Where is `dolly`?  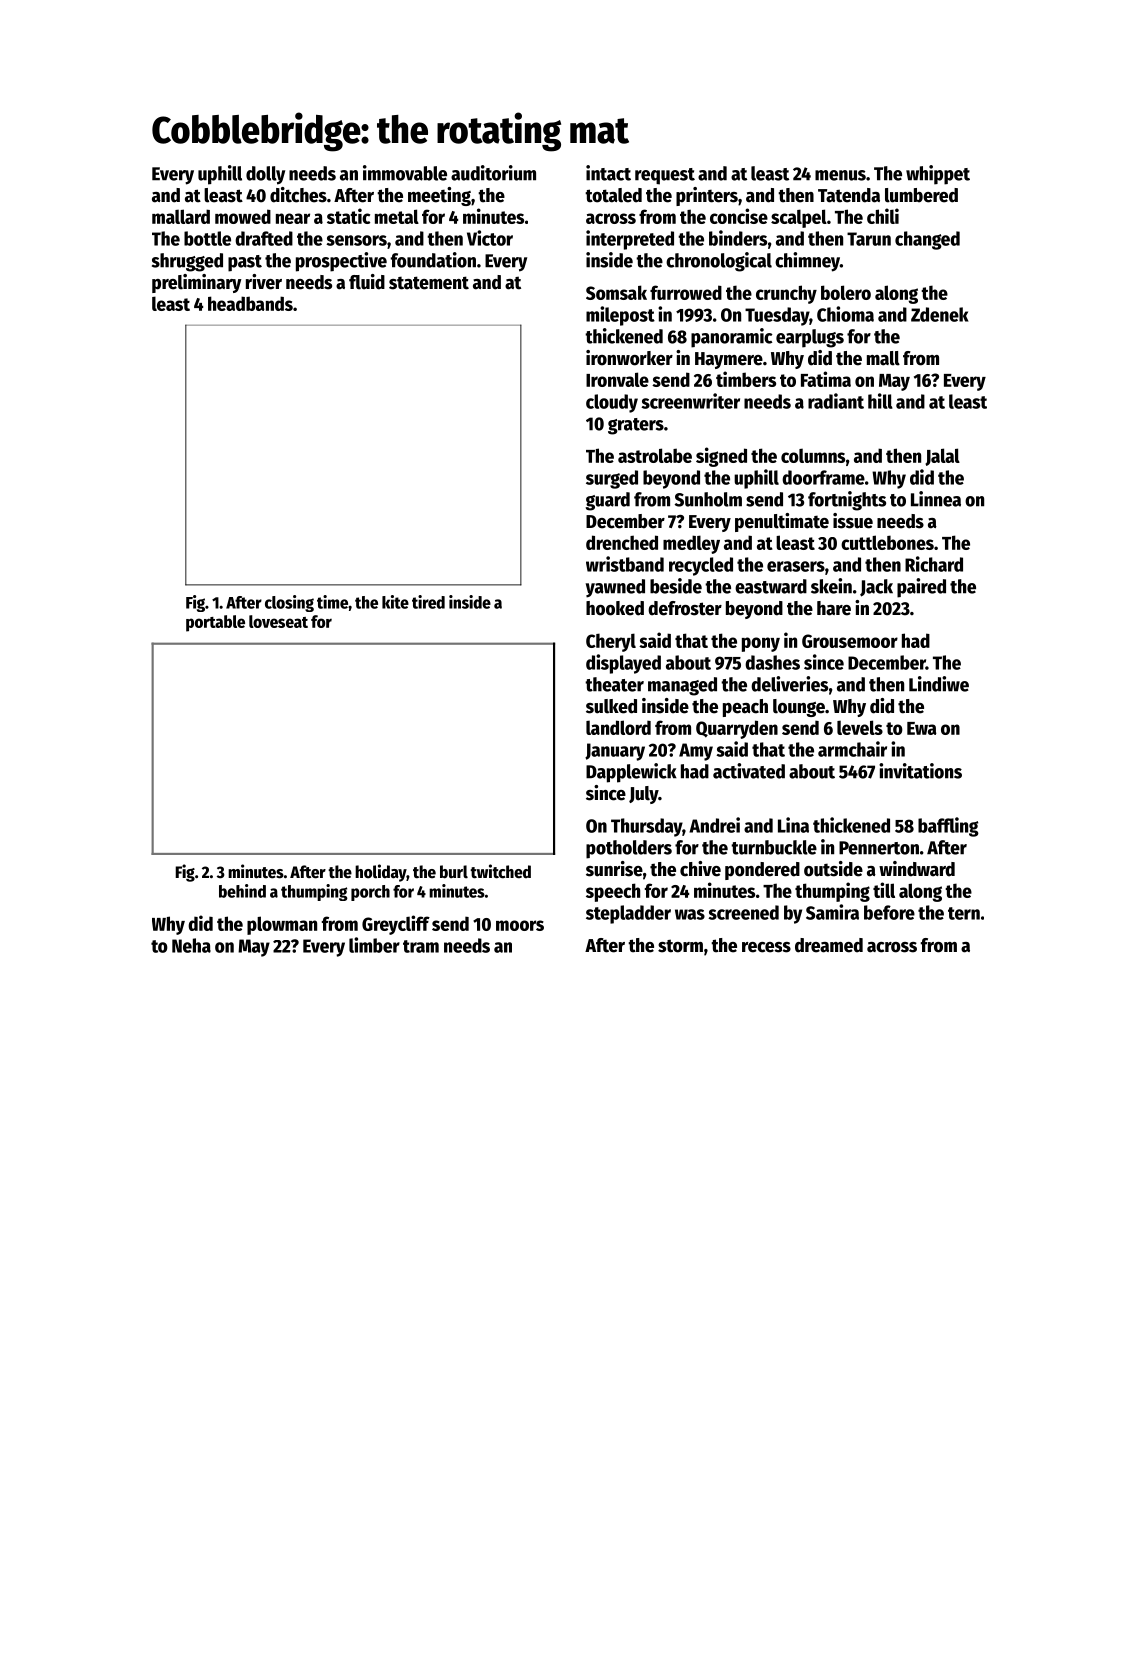
dolly is located at coordinates (265, 175).
